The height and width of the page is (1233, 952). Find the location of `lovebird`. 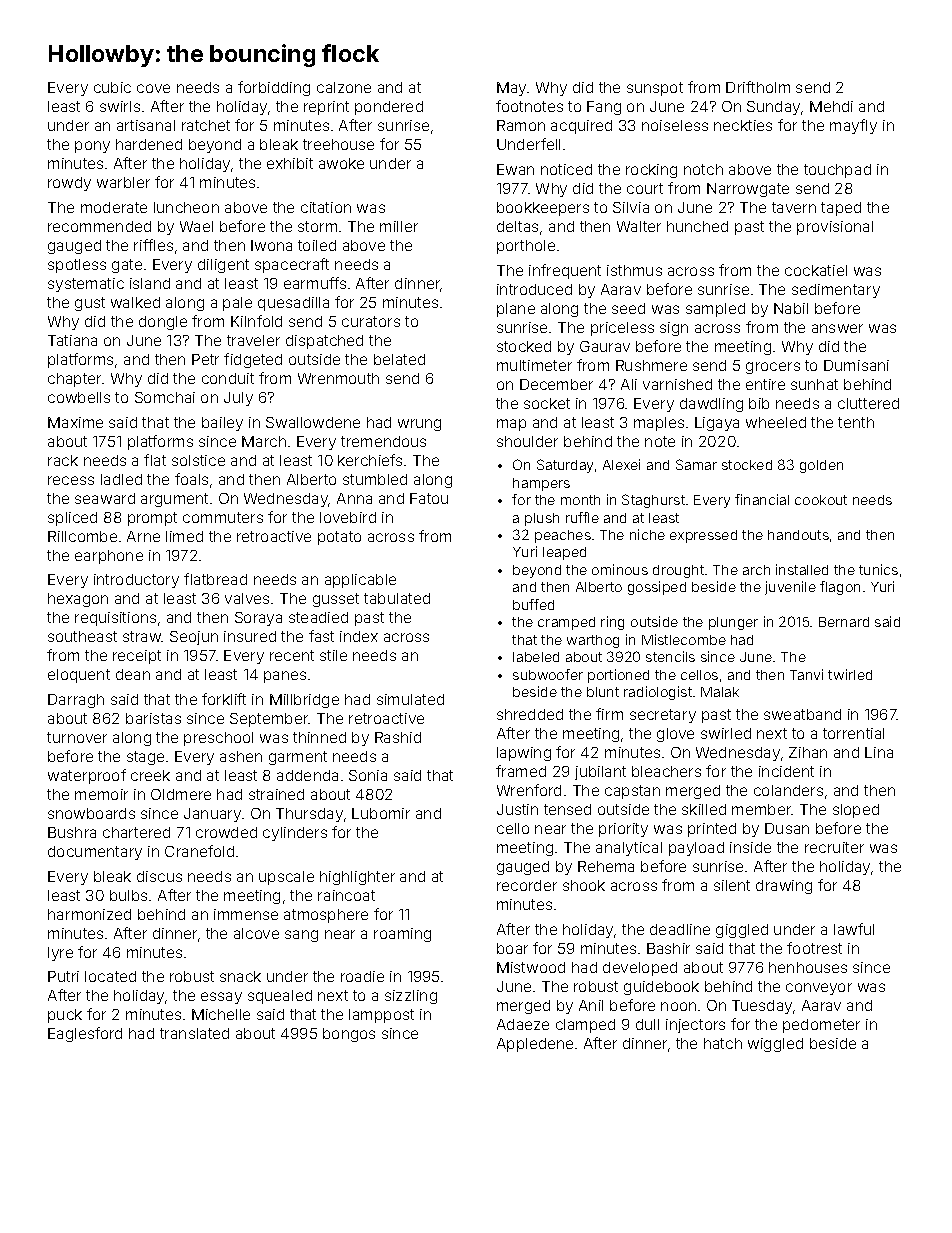

lovebird is located at coordinates (348, 517).
